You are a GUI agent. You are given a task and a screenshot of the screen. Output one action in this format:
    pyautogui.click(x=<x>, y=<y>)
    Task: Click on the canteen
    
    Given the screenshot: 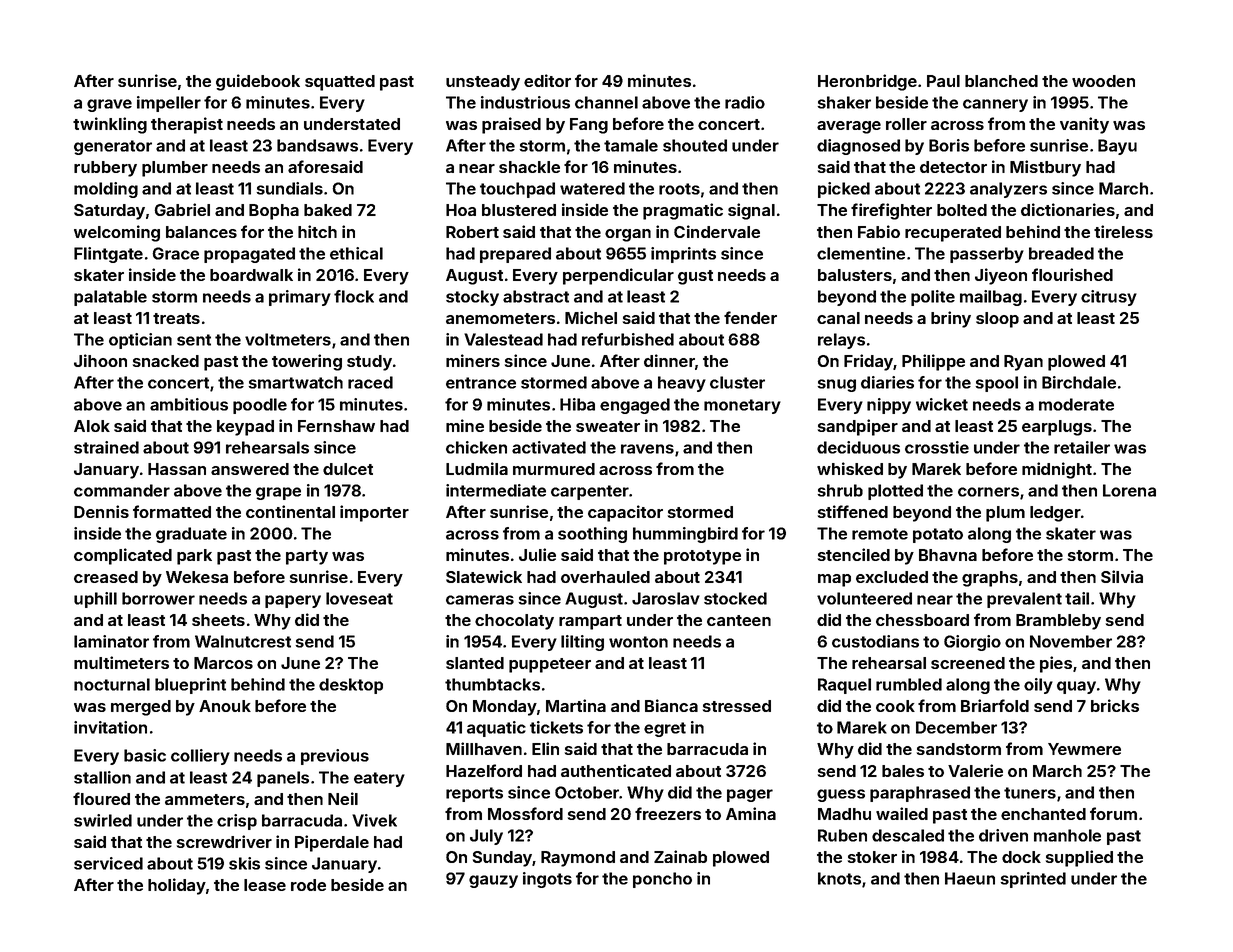 What is the action you would take?
    pyautogui.click(x=739, y=620)
